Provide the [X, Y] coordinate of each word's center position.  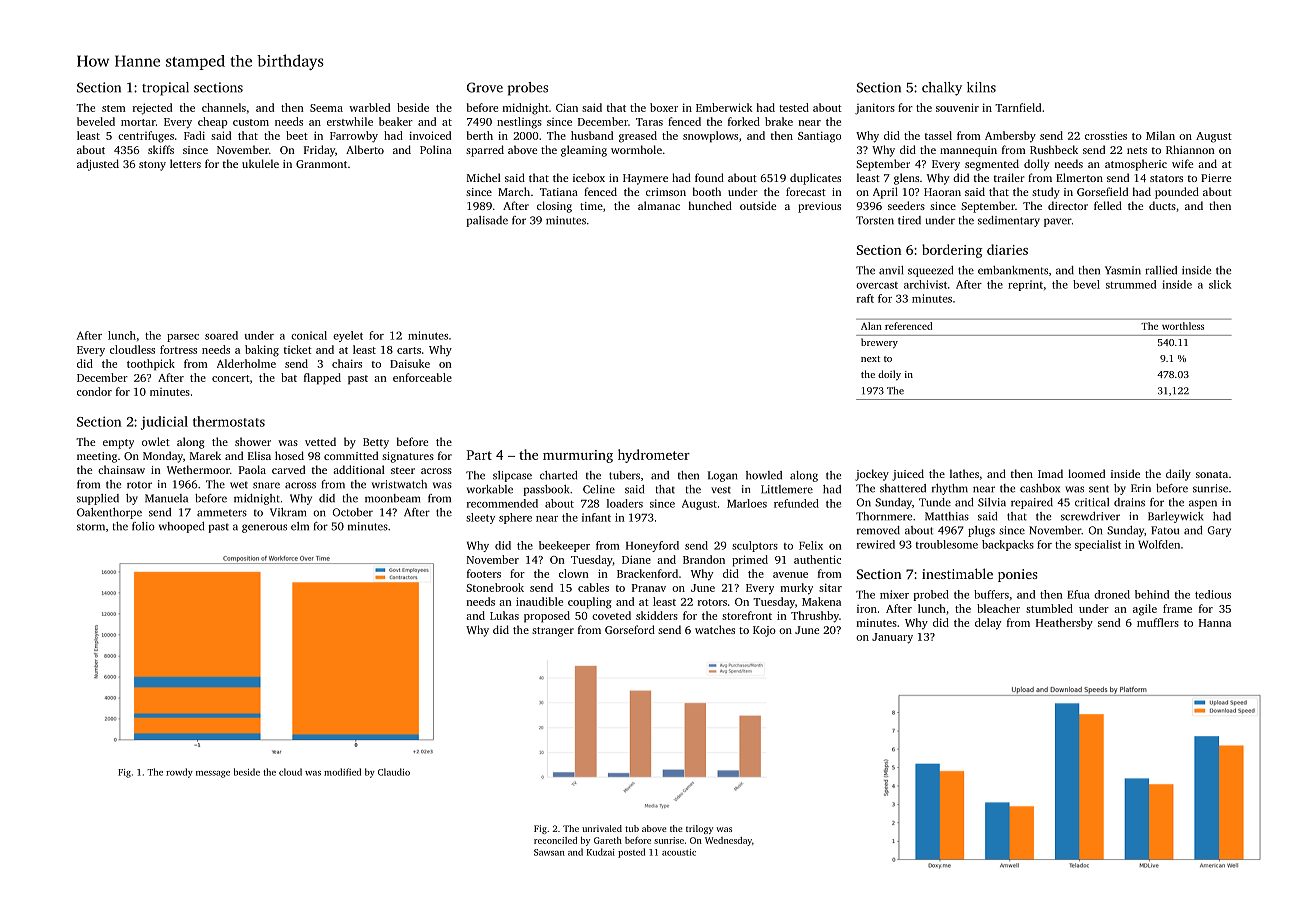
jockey [872, 475]
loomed [1086, 473]
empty [118, 444]
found [709, 177]
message [213, 774]
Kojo [764, 631]
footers [484, 573]
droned [1112, 594]
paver [1058, 222]
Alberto [365, 149]
